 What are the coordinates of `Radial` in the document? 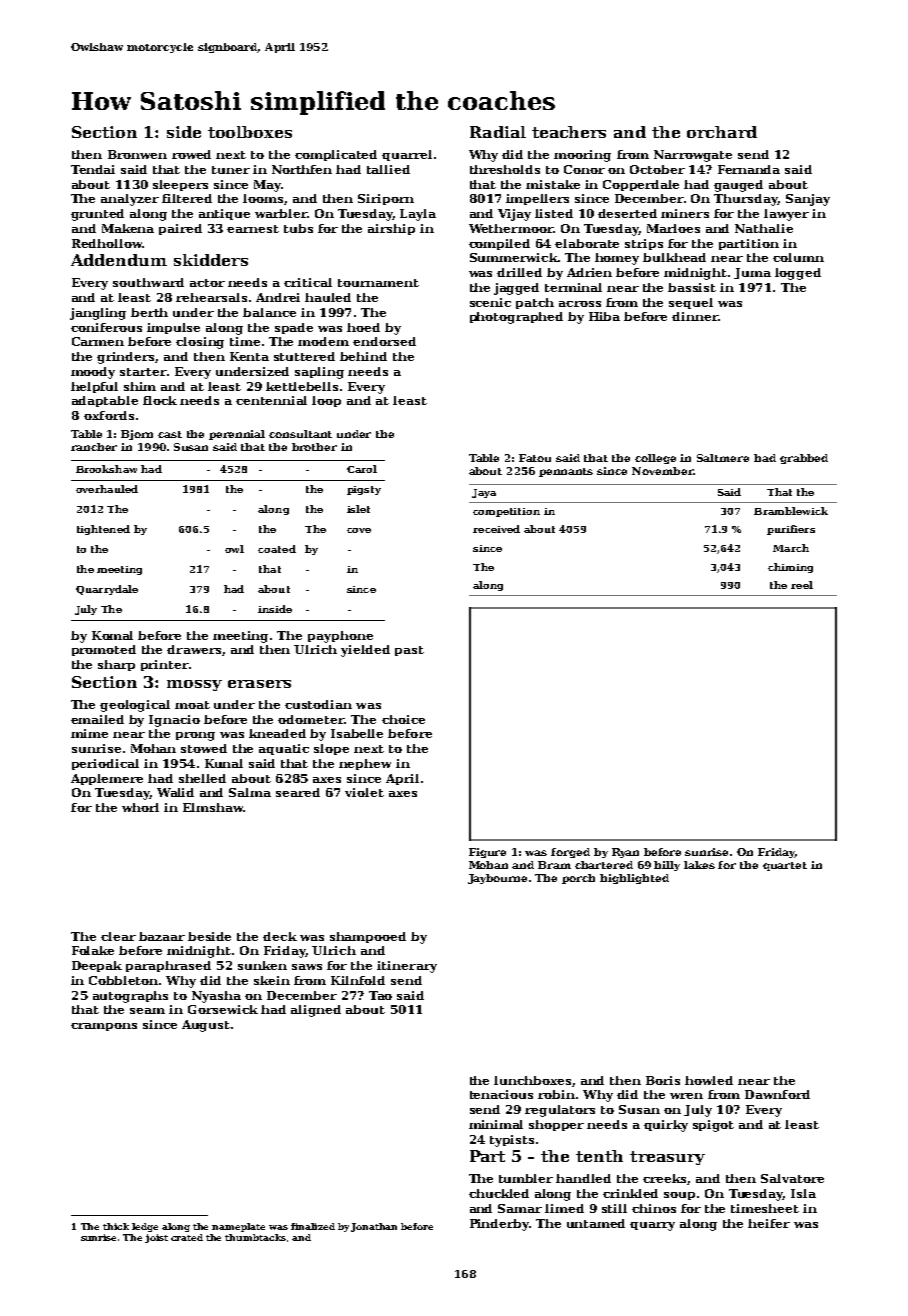 It's located at (498, 132).
